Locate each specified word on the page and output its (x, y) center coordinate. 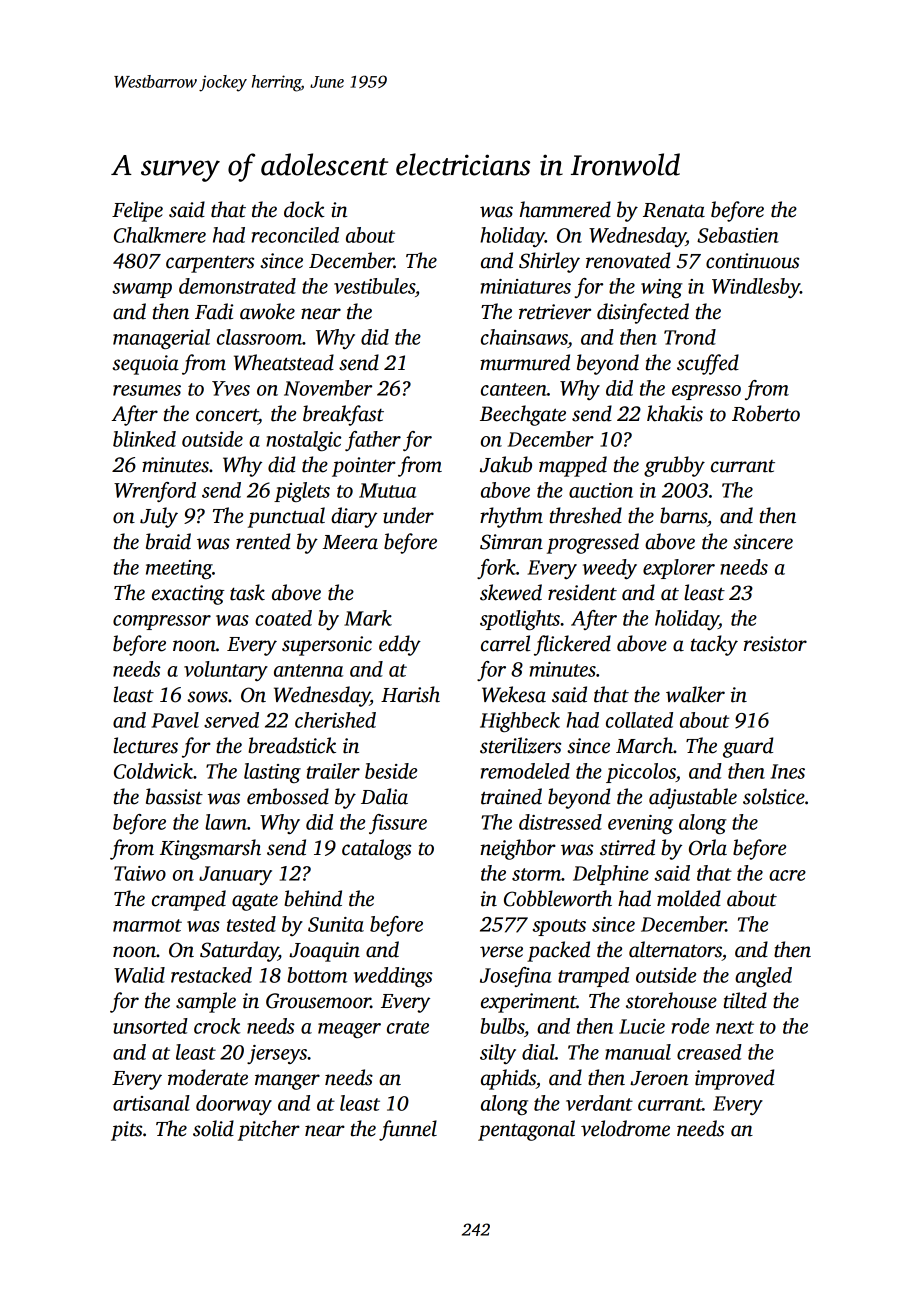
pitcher (269, 1130)
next (735, 1027)
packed (558, 951)
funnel (408, 1130)
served (231, 720)
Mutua (387, 490)
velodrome (625, 1128)
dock (304, 209)
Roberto (766, 413)
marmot (147, 925)
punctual (286, 517)
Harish (410, 694)
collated (639, 720)
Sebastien (738, 235)
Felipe (137, 211)
